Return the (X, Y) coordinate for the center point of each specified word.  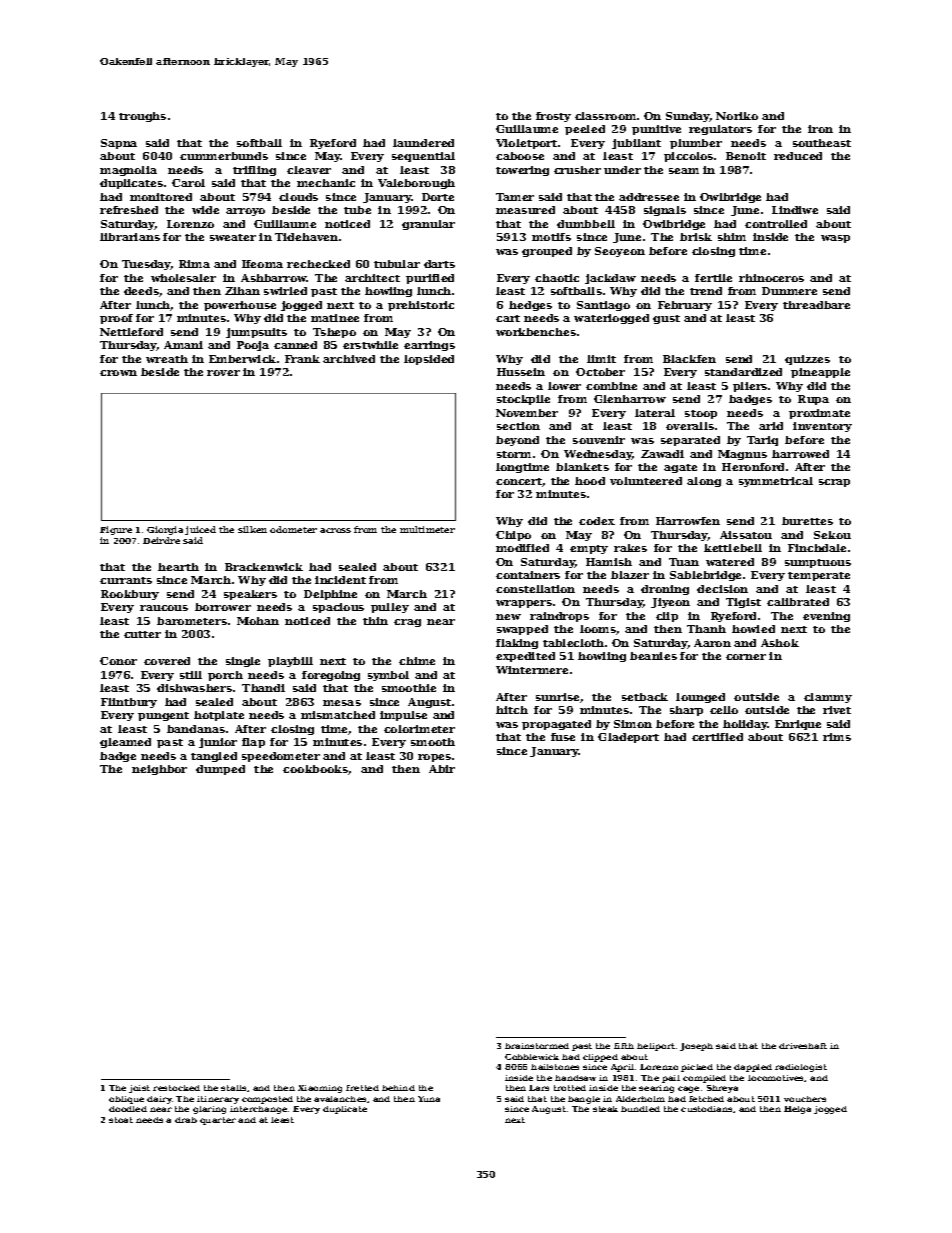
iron (820, 129)
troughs (142, 117)
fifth (624, 1046)
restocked (176, 1088)
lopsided (429, 360)
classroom (605, 116)
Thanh (706, 629)
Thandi (263, 688)
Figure (116, 530)
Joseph (696, 1047)
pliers (750, 387)
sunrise (557, 697)
